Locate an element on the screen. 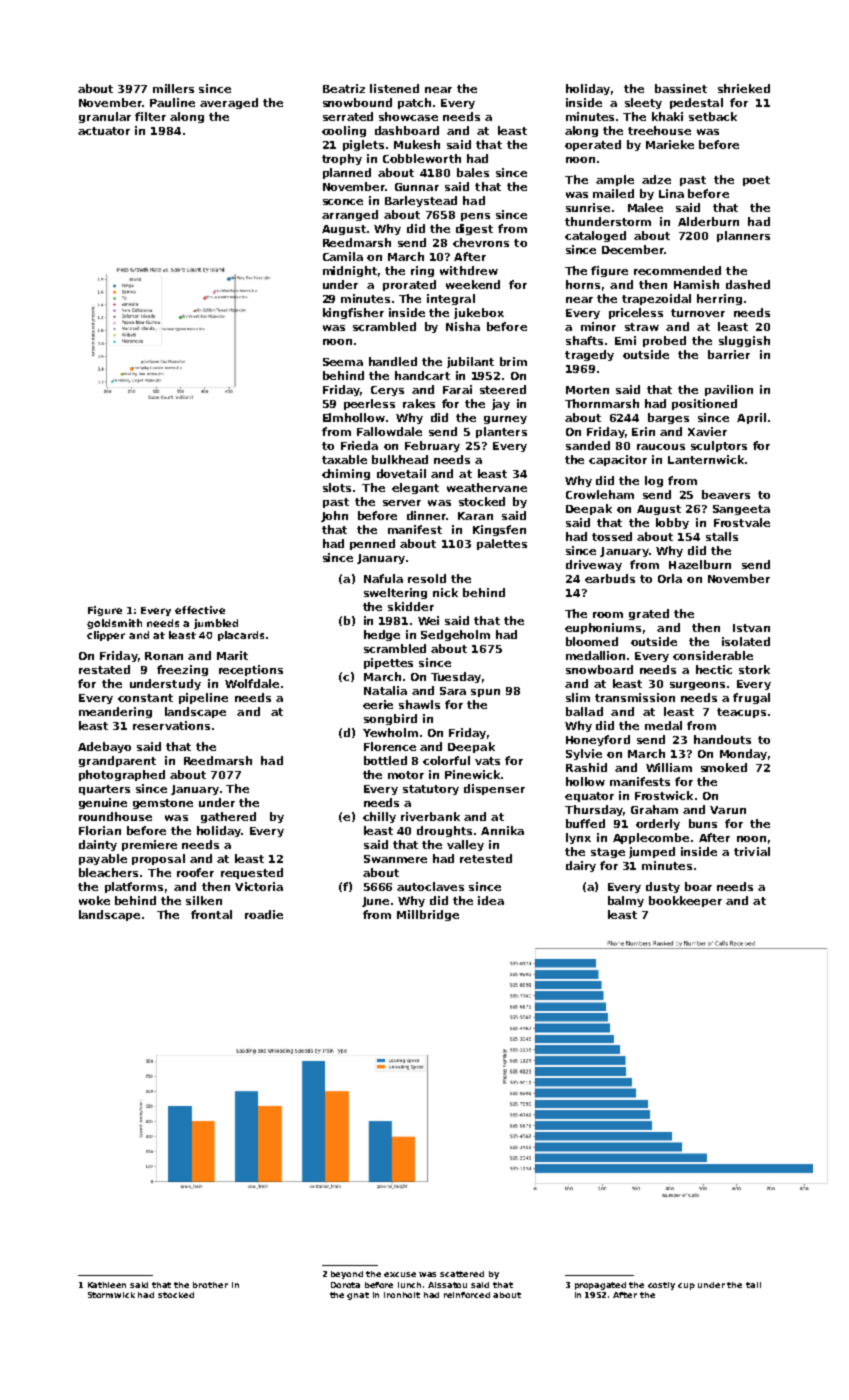 The width and height of the screenshot is (849, 1400). costly is located at coordinates (661, 1286).
